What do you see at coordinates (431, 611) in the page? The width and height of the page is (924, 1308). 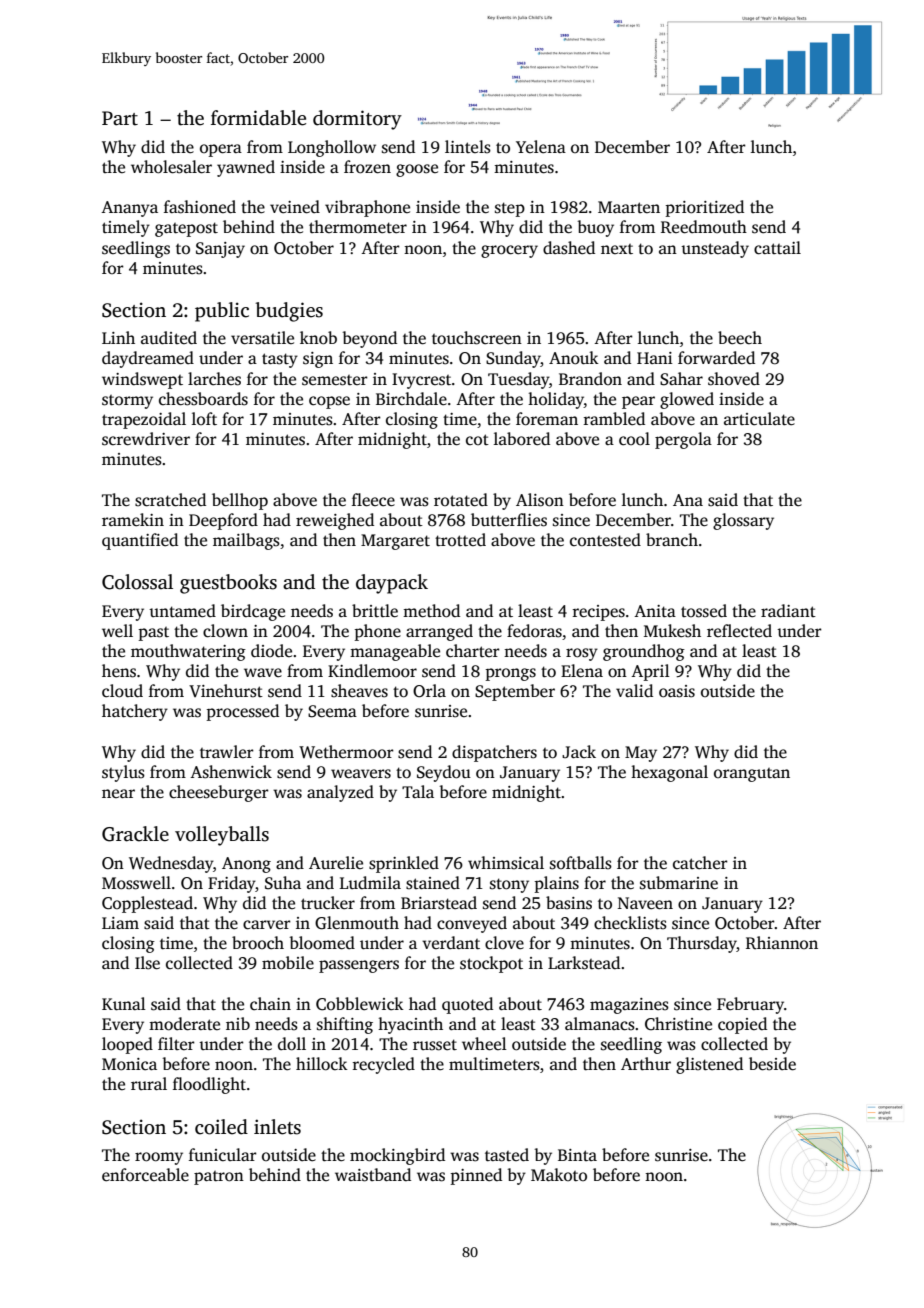 I see `method` at bounding box center [431, 611].
